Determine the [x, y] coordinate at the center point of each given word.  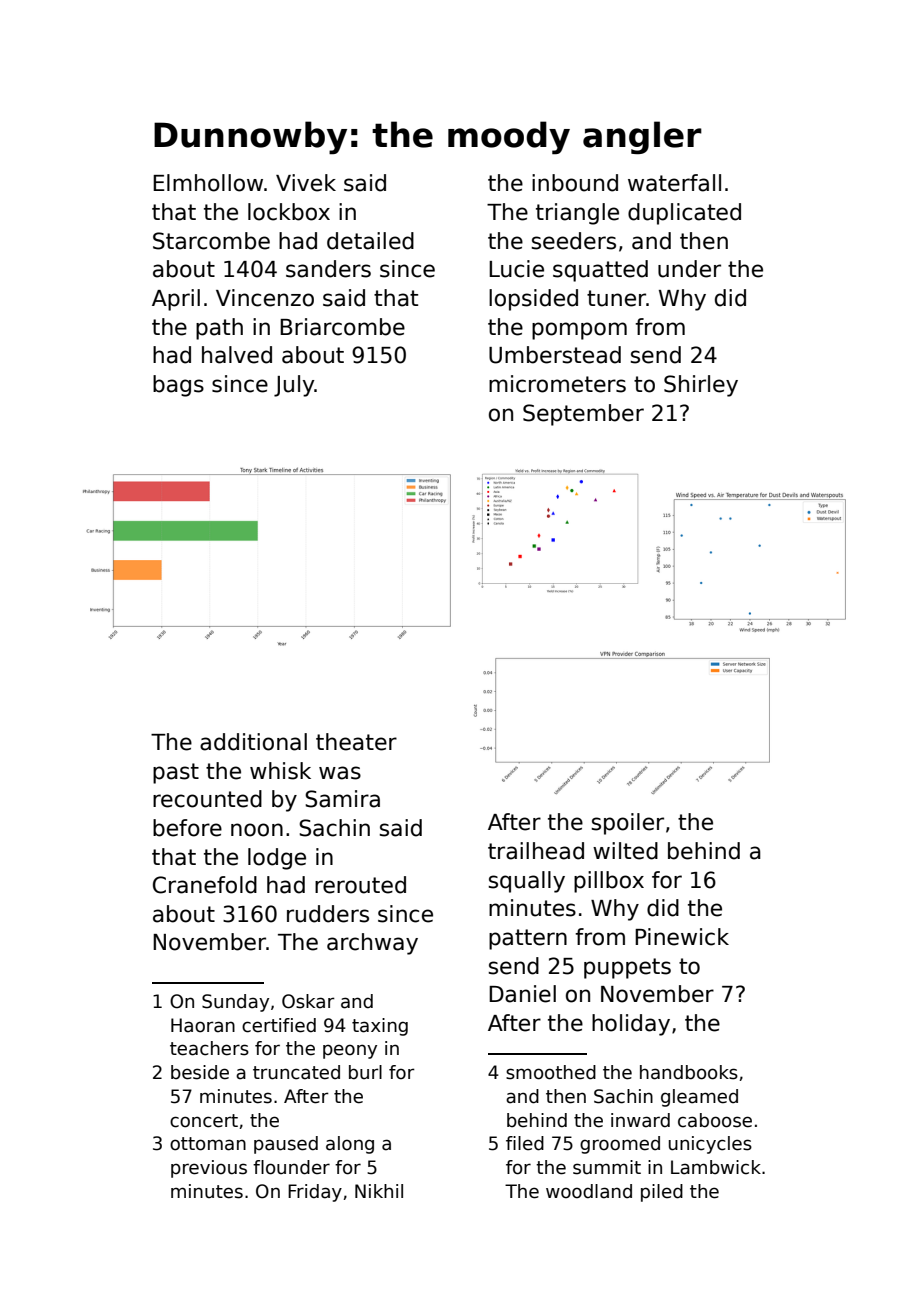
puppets [627, 968]
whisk [280, 771]
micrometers [557, 384]
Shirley [701, 386]
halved [237, 355]
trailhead [536, 851]
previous [209, 1169]
